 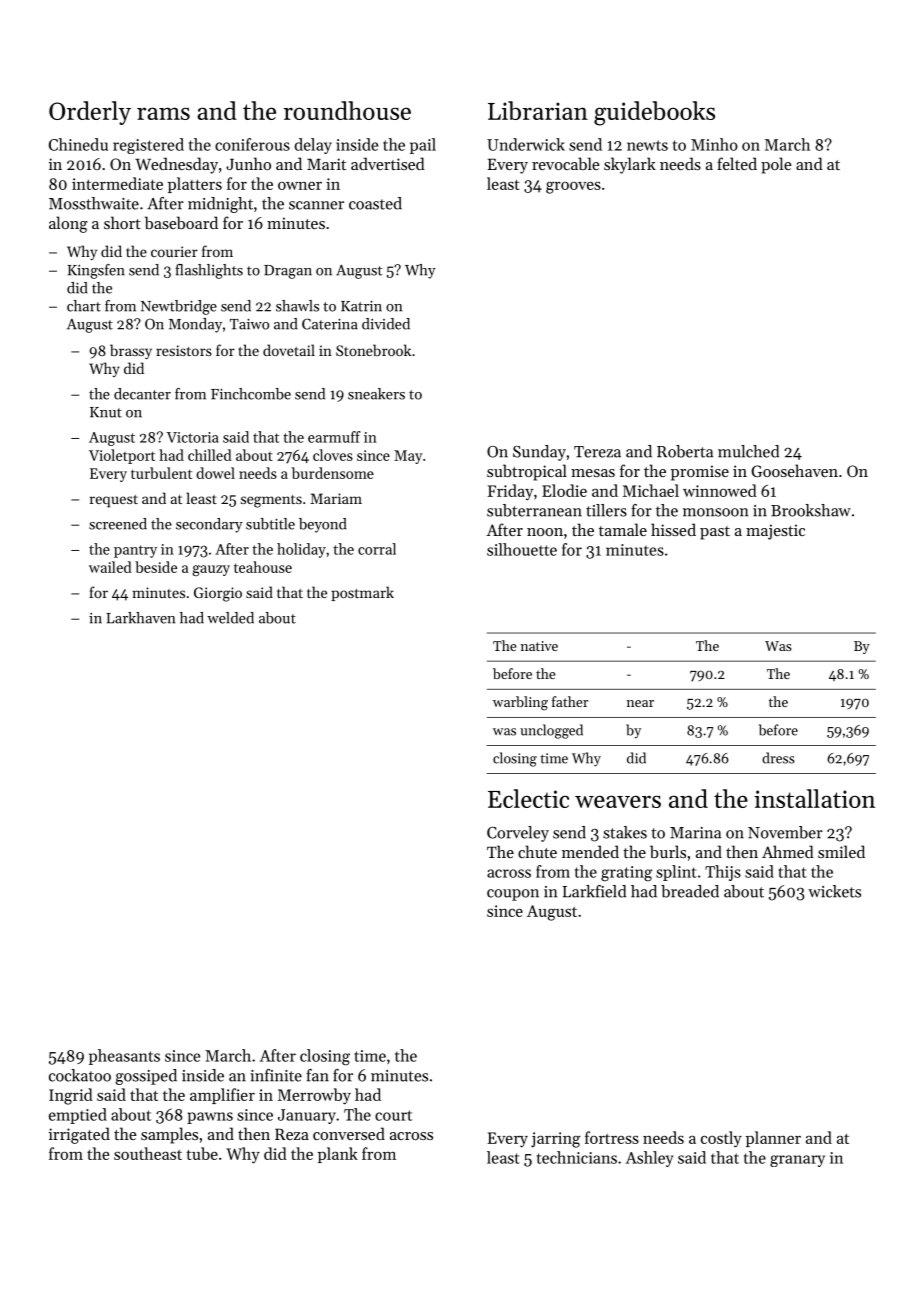 I want to click on coupon, so click(x=513, y=895).
